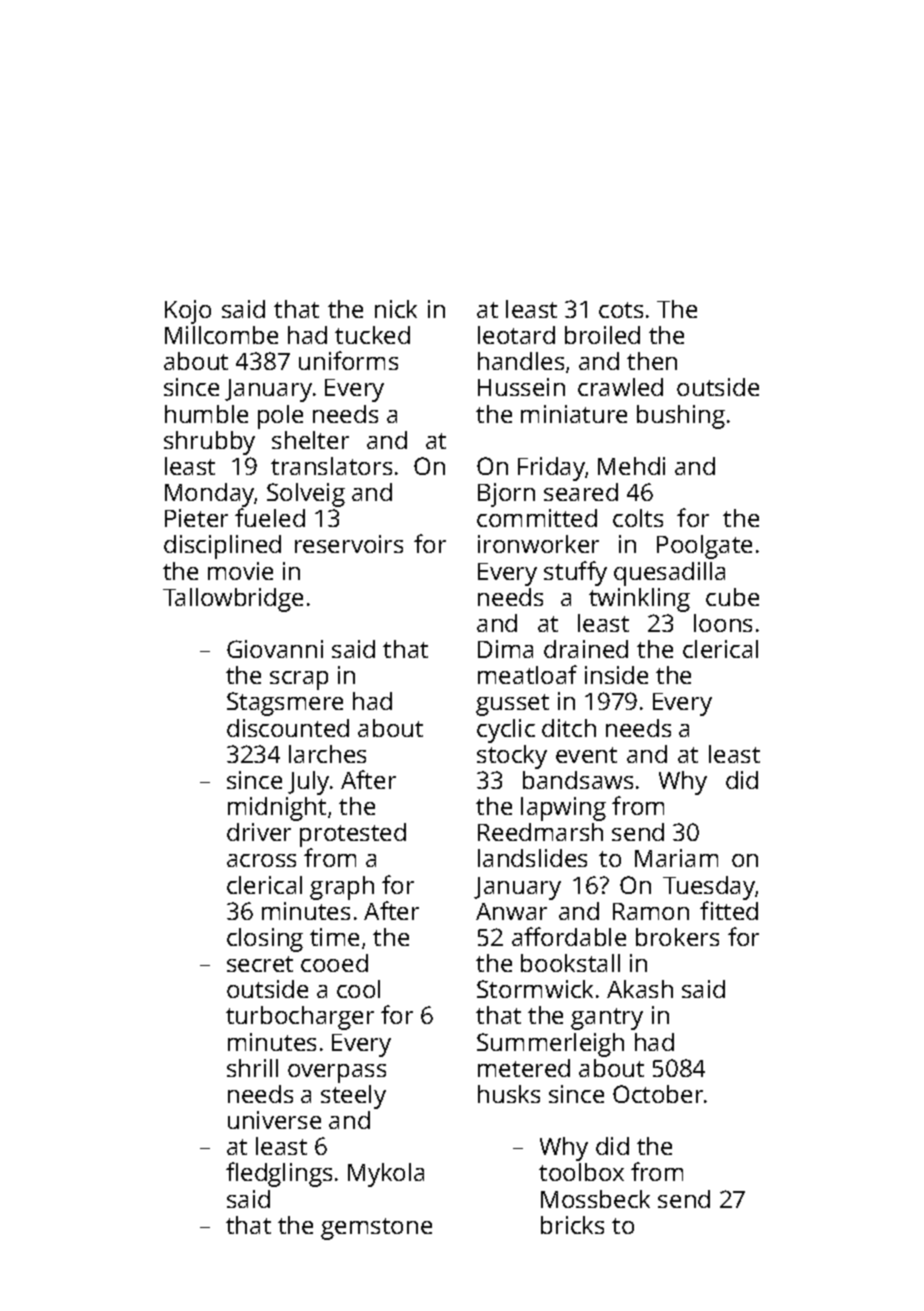  I want to click on Akash, so click(640, 989).
